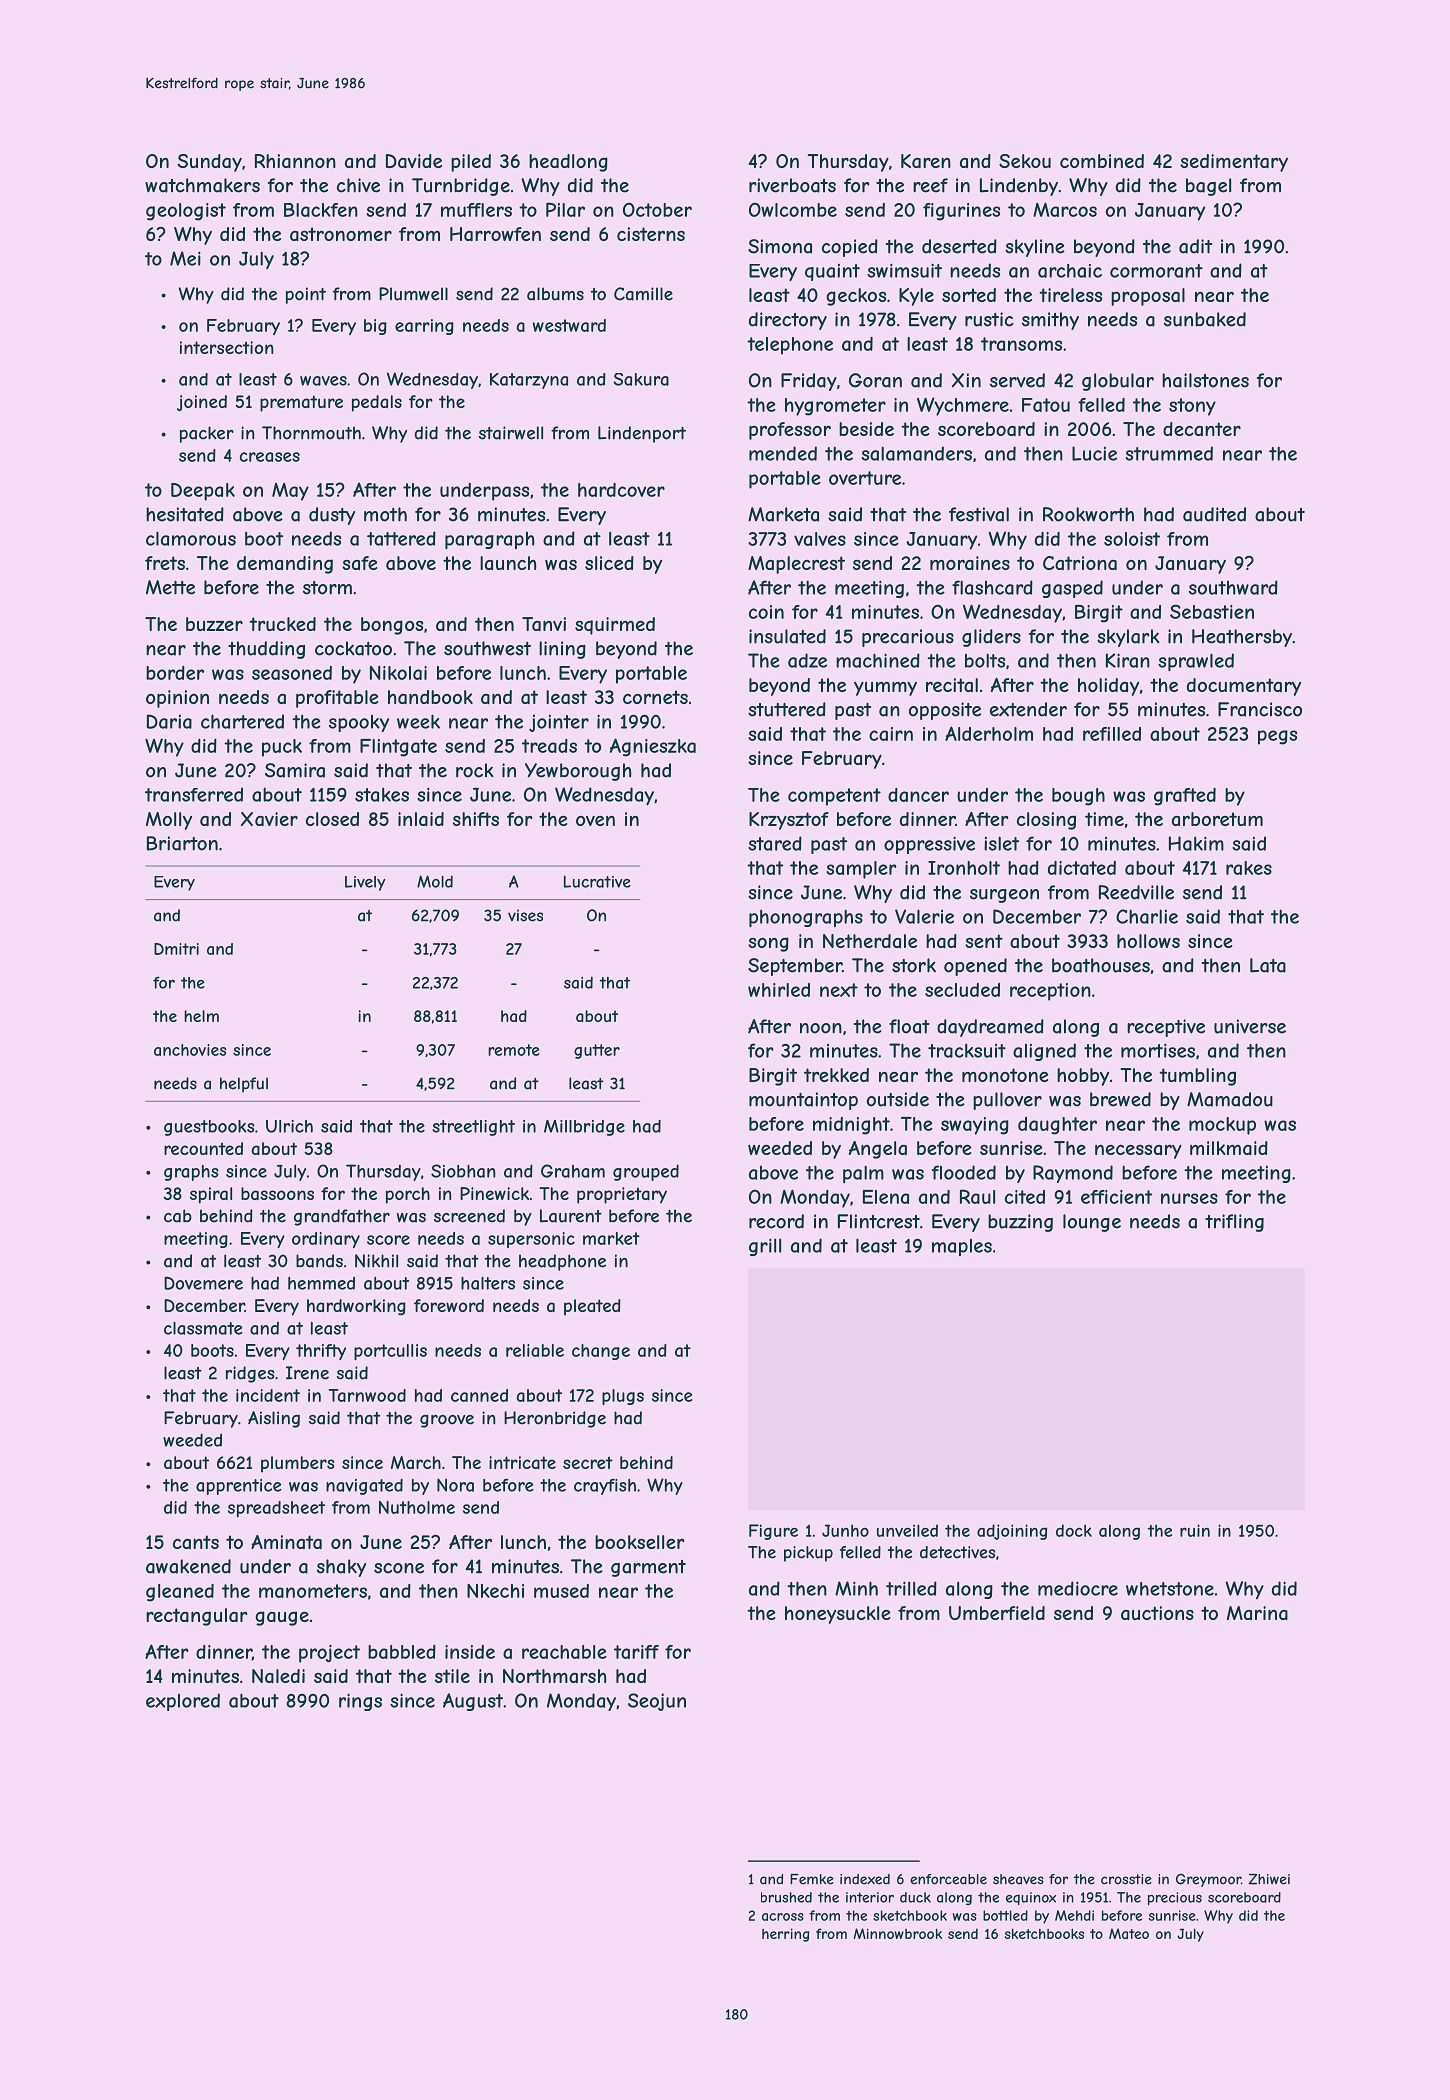  What do you see at coordinates (636, 1652) in the image?
I see `tariff` at bounding box center [636, 1652].
